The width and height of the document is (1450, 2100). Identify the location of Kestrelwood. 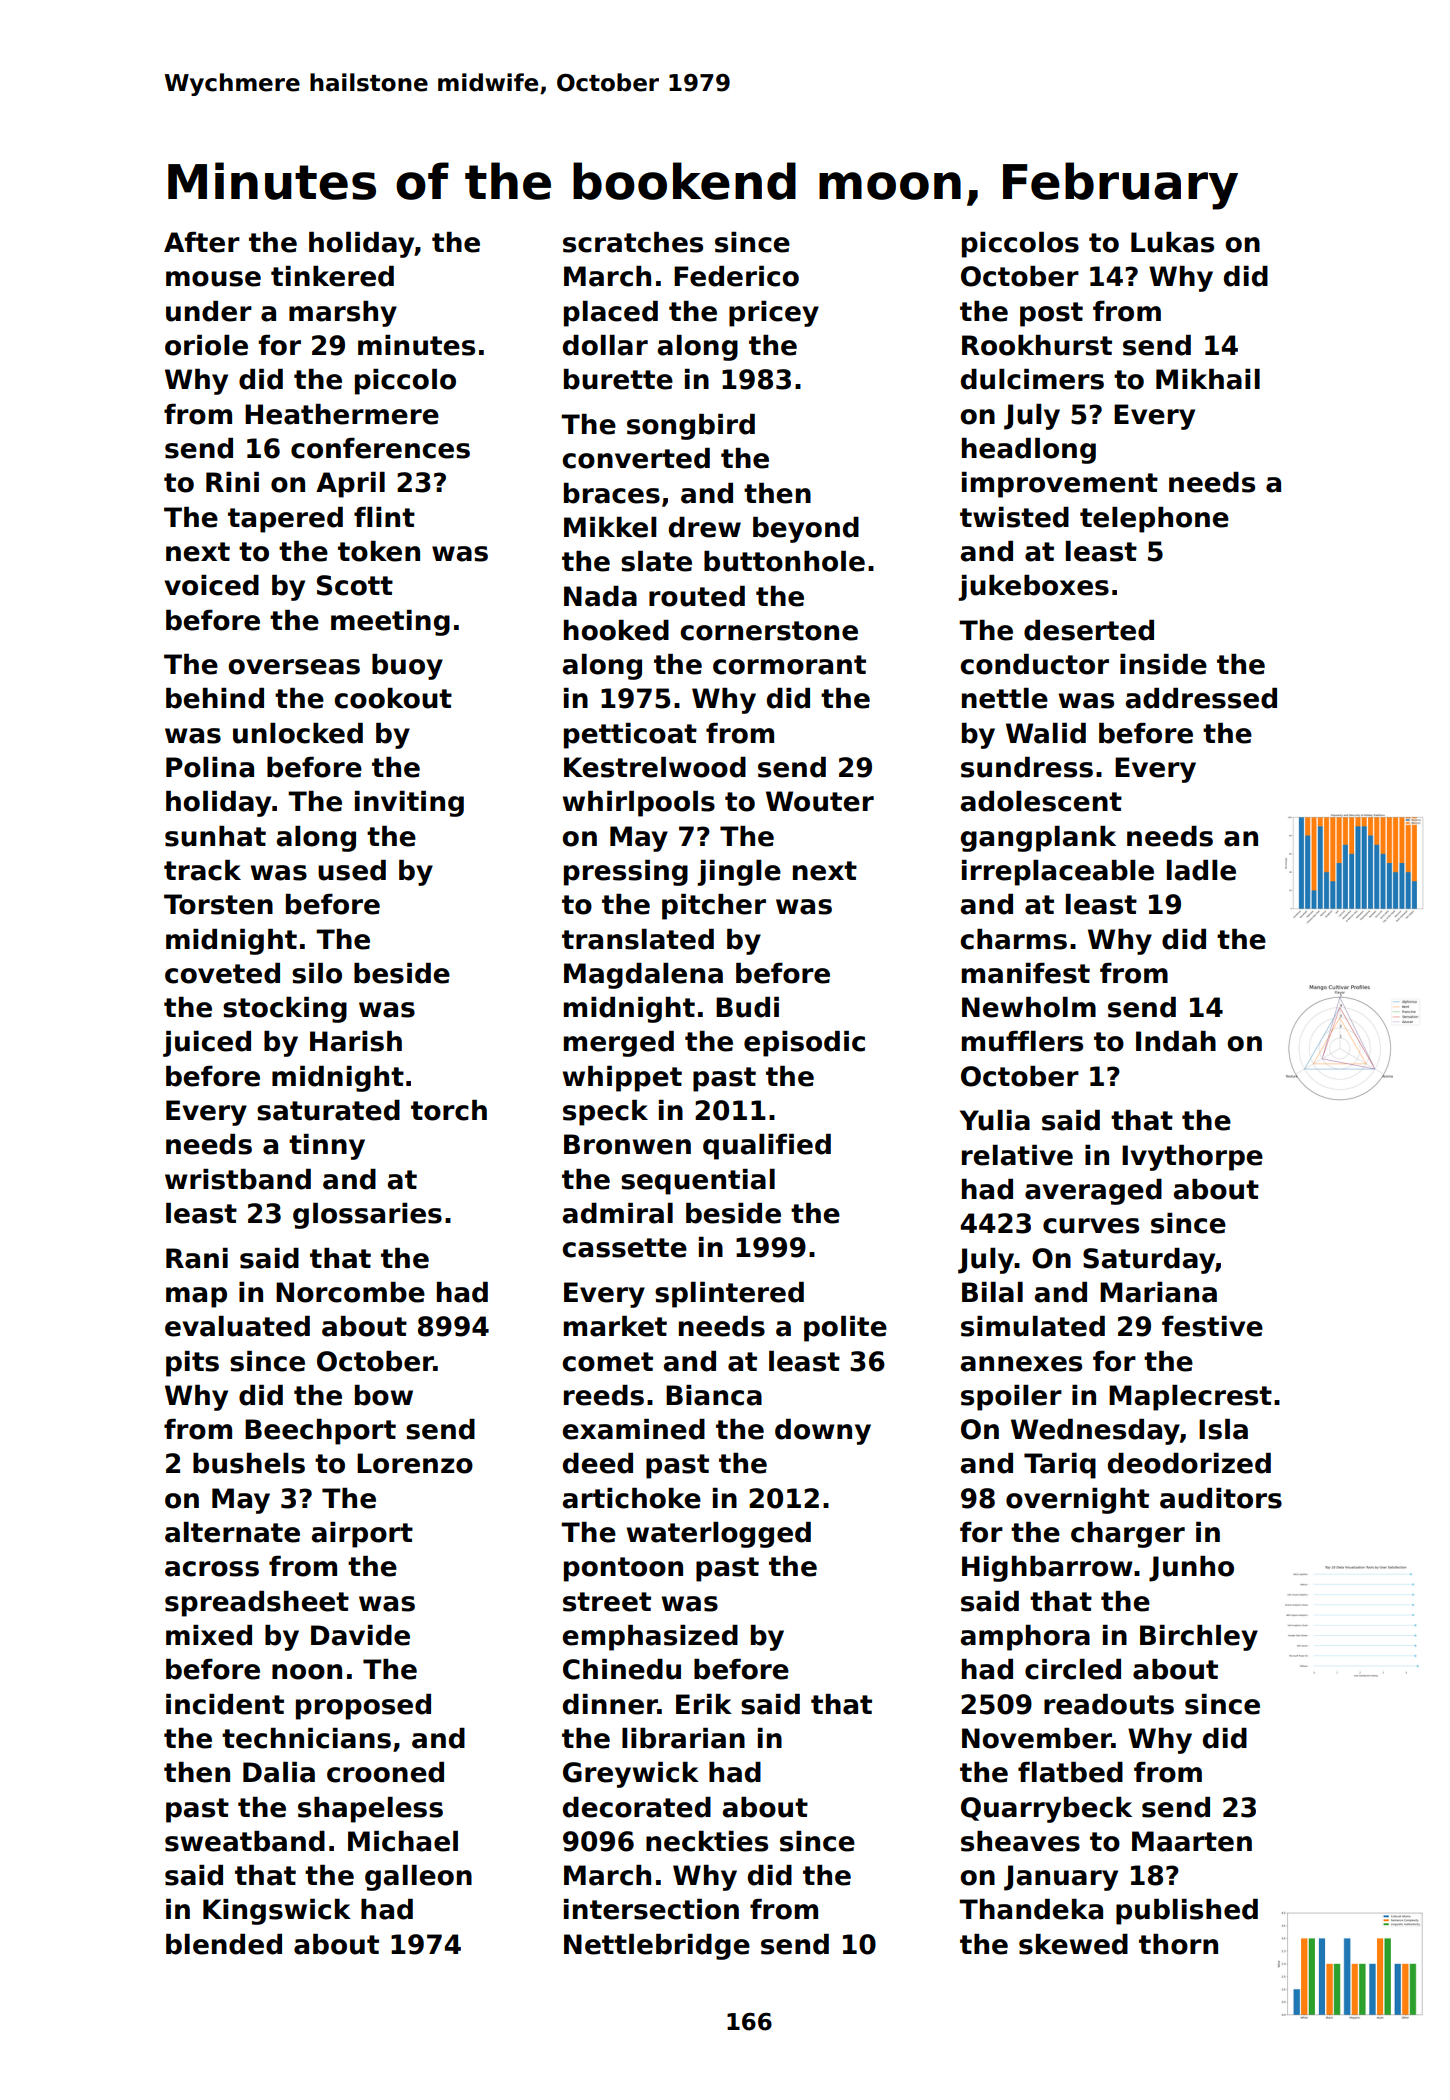
(655, 767).
